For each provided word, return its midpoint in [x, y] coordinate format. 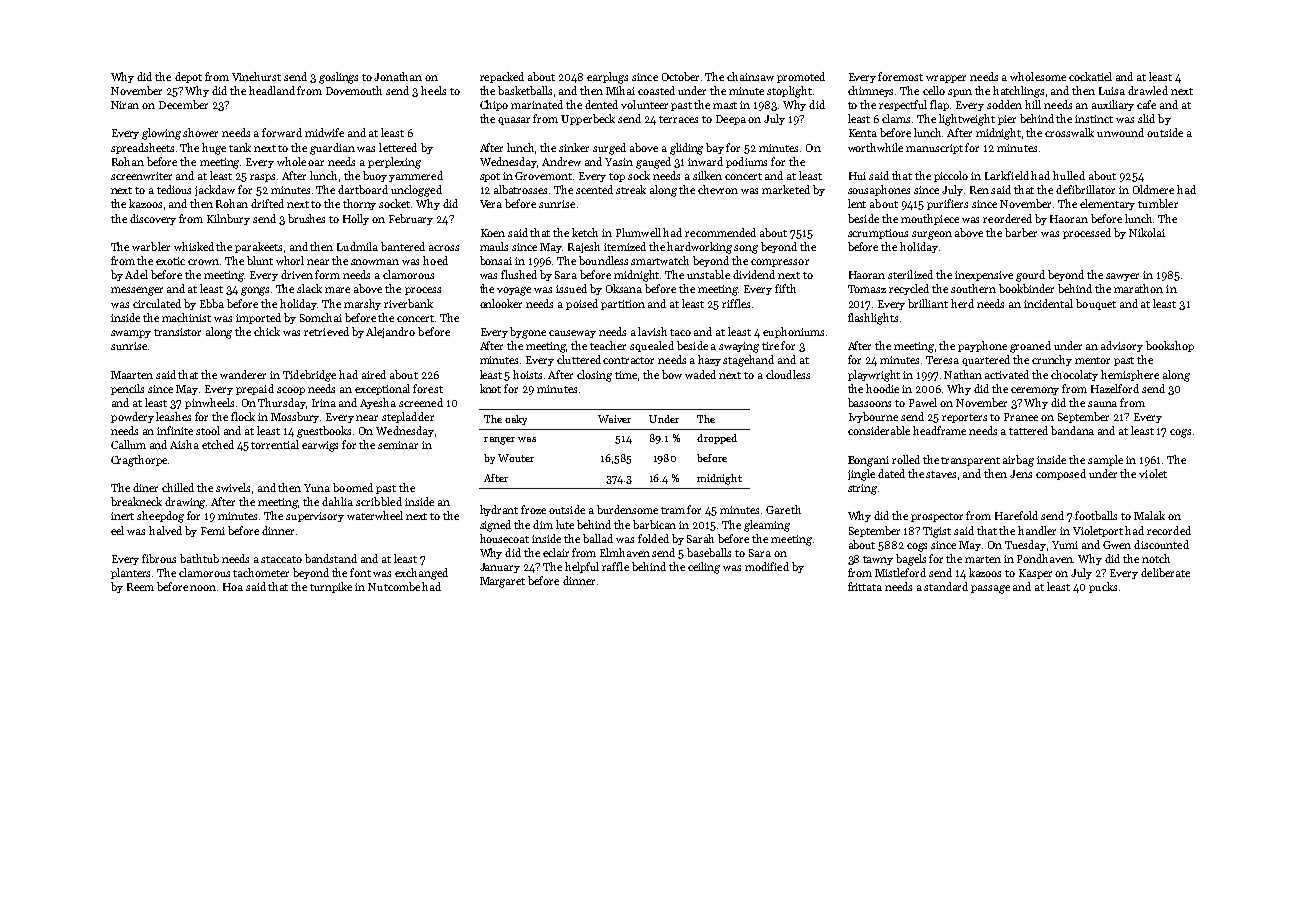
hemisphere [1130, 375]
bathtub [199, 558]
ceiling [704, 568]
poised [582, 304]
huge [214, 149]
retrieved [326, 331]
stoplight [789, 92]
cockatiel [1090, 76]
